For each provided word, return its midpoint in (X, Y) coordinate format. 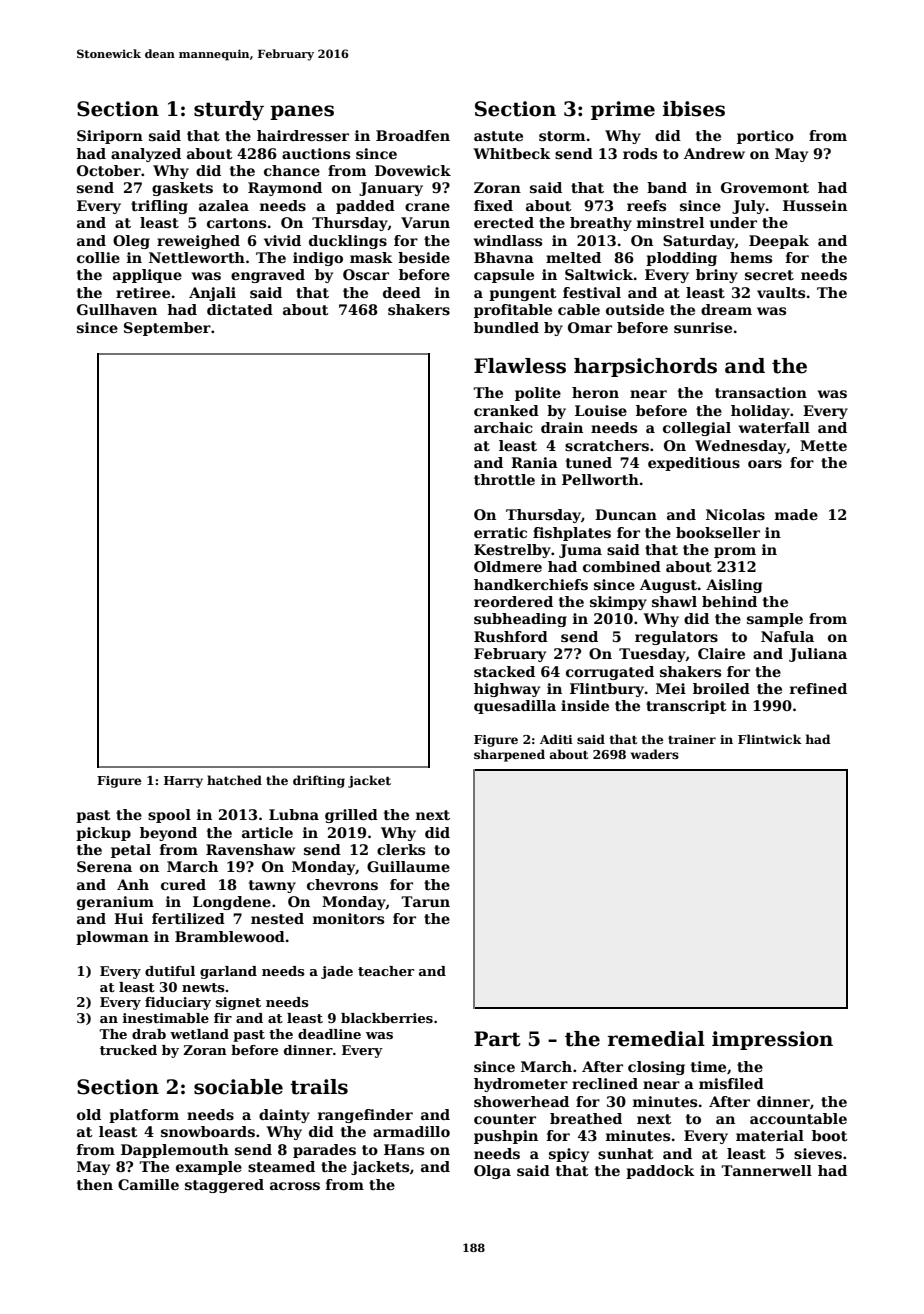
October (109, 170)
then (95, 1184)
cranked (506, 410)
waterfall (774, 427)
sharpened (509, 755)
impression (772, 1040)
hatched (234, 780)
